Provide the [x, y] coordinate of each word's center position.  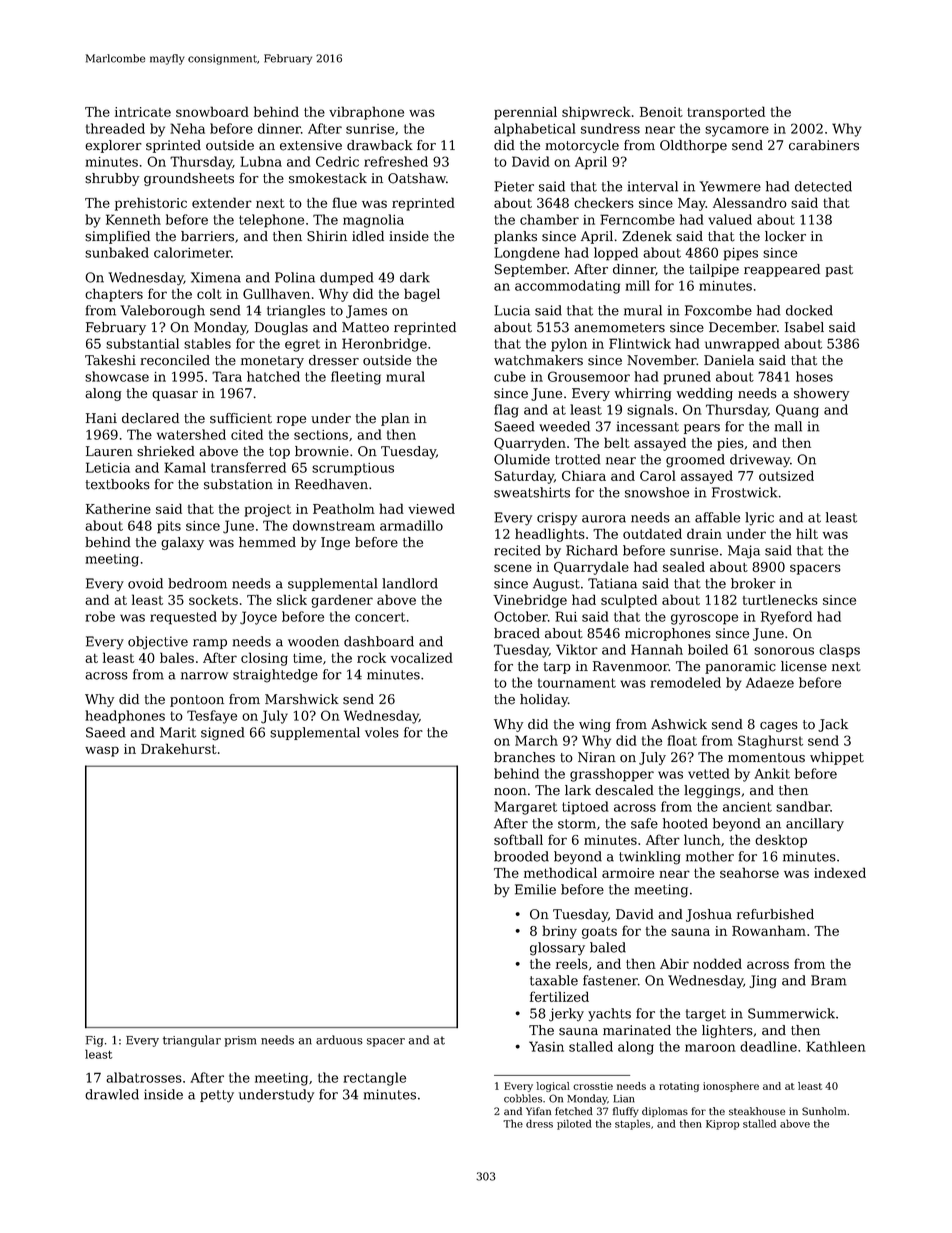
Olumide [522, 459]
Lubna [261, 161]
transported [726, 113]
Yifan [538, 1111]
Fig [95, 1041]
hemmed [267, 542]
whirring [643, 394]
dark [415, 277]
